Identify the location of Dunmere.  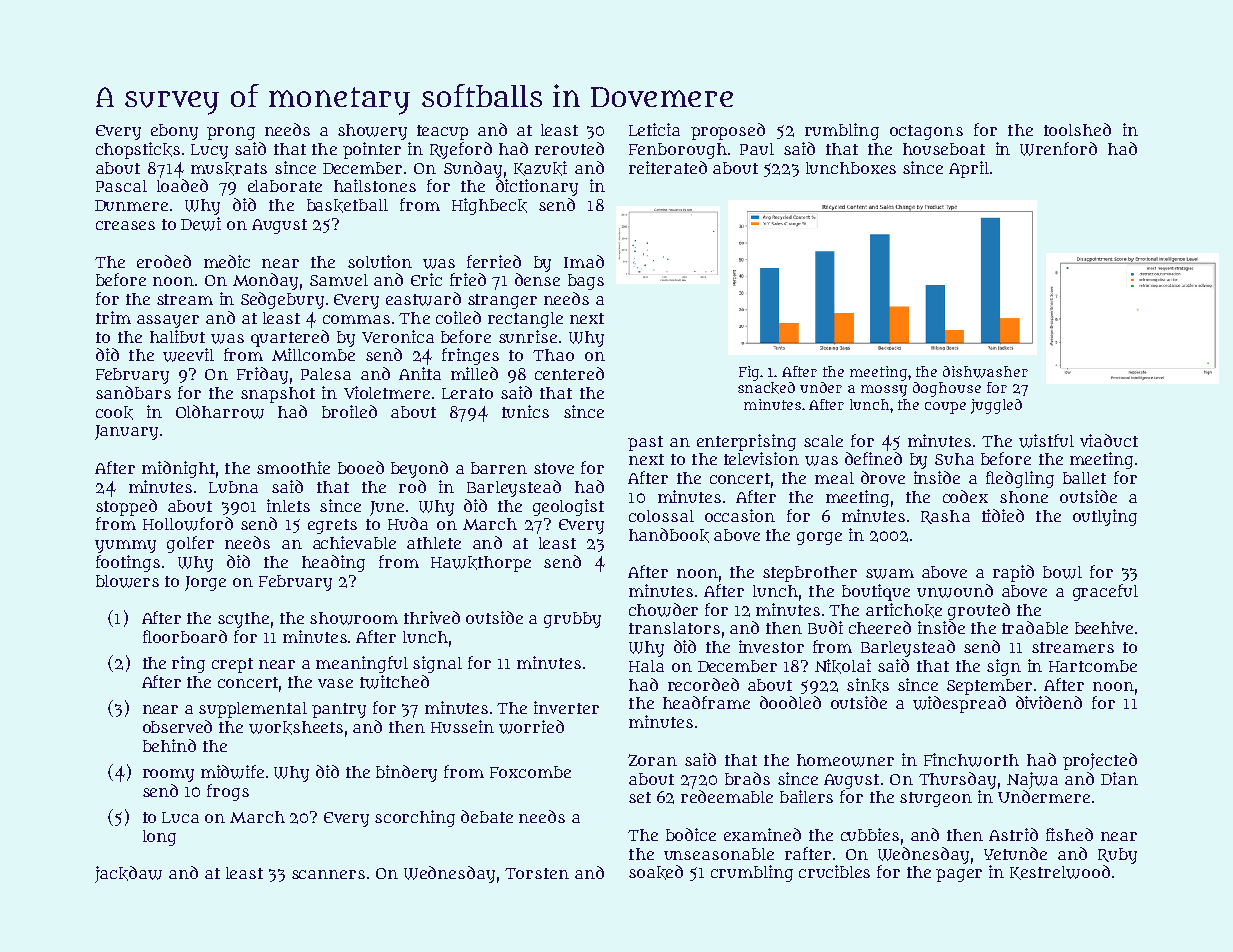
(131, 205).
